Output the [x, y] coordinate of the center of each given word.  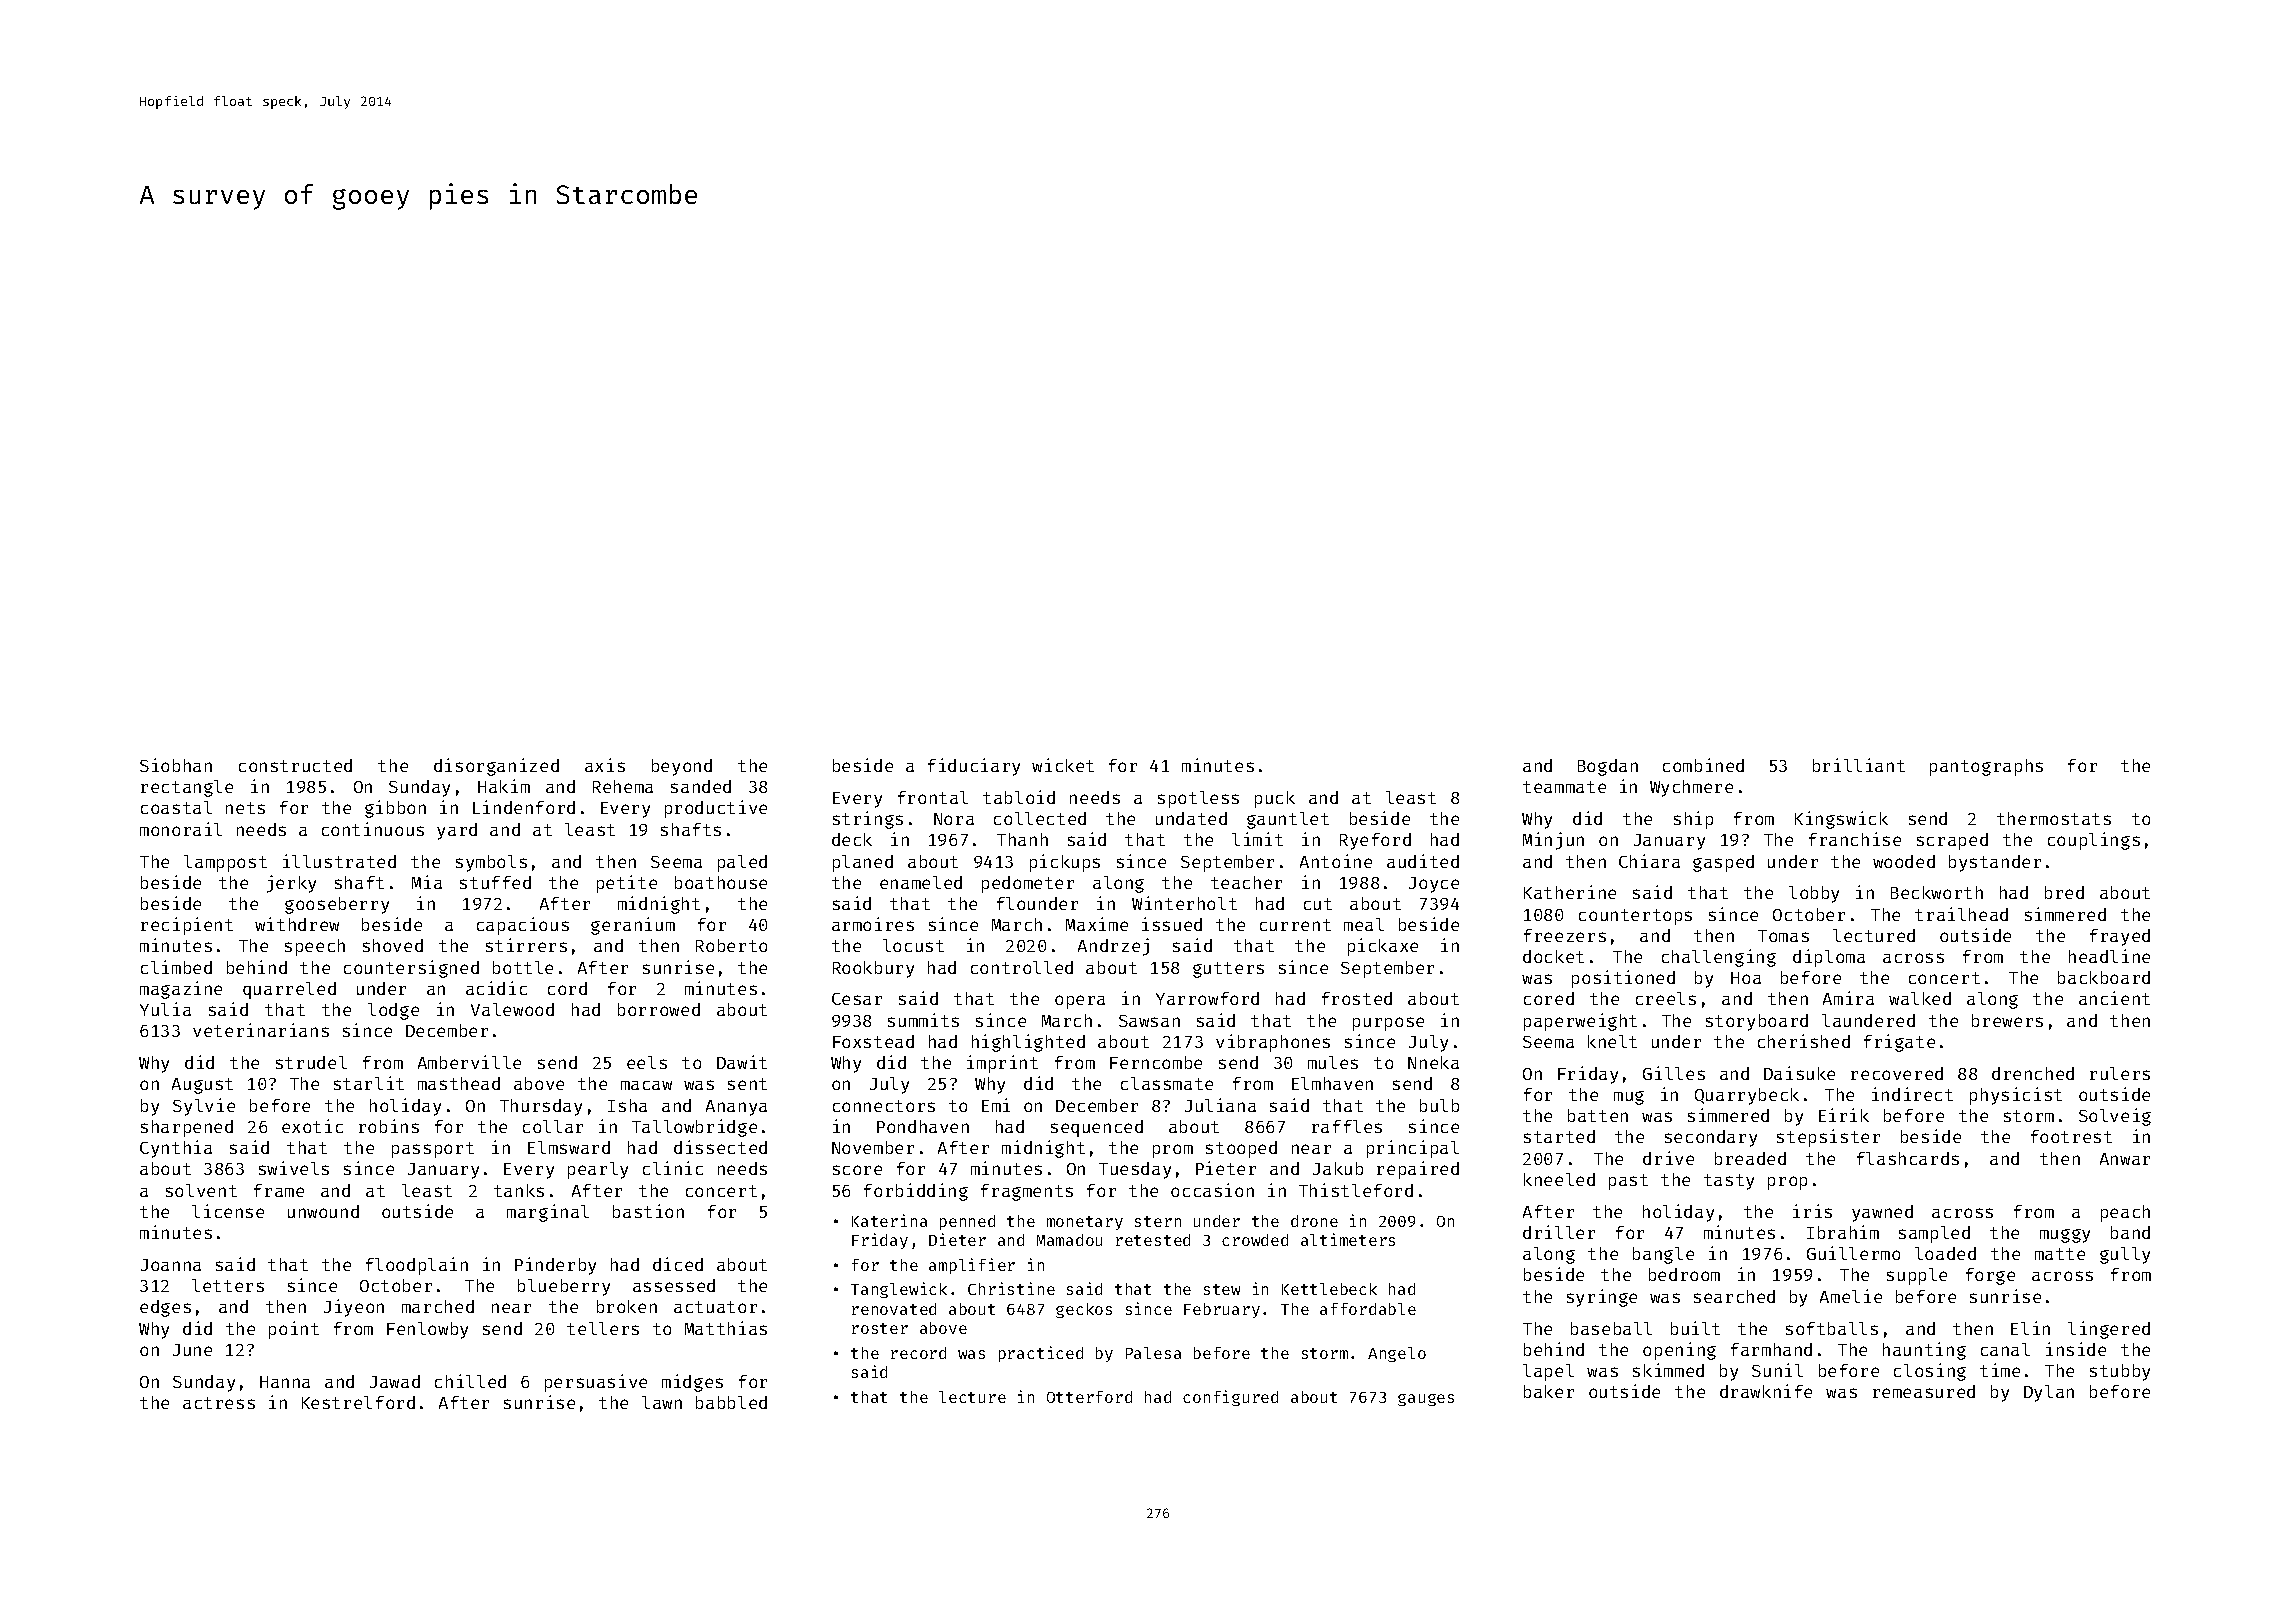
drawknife [1766, 1391]
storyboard [1757, 1022]
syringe [1602, 1298]
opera [1080, 1002]
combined [1703, 765]
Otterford [1089, 1397]
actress [219, 1403]
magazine [181, 990]
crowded [1255, 1240]
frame [279, 1190]
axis [605, 765]
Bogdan [1608, 767]
